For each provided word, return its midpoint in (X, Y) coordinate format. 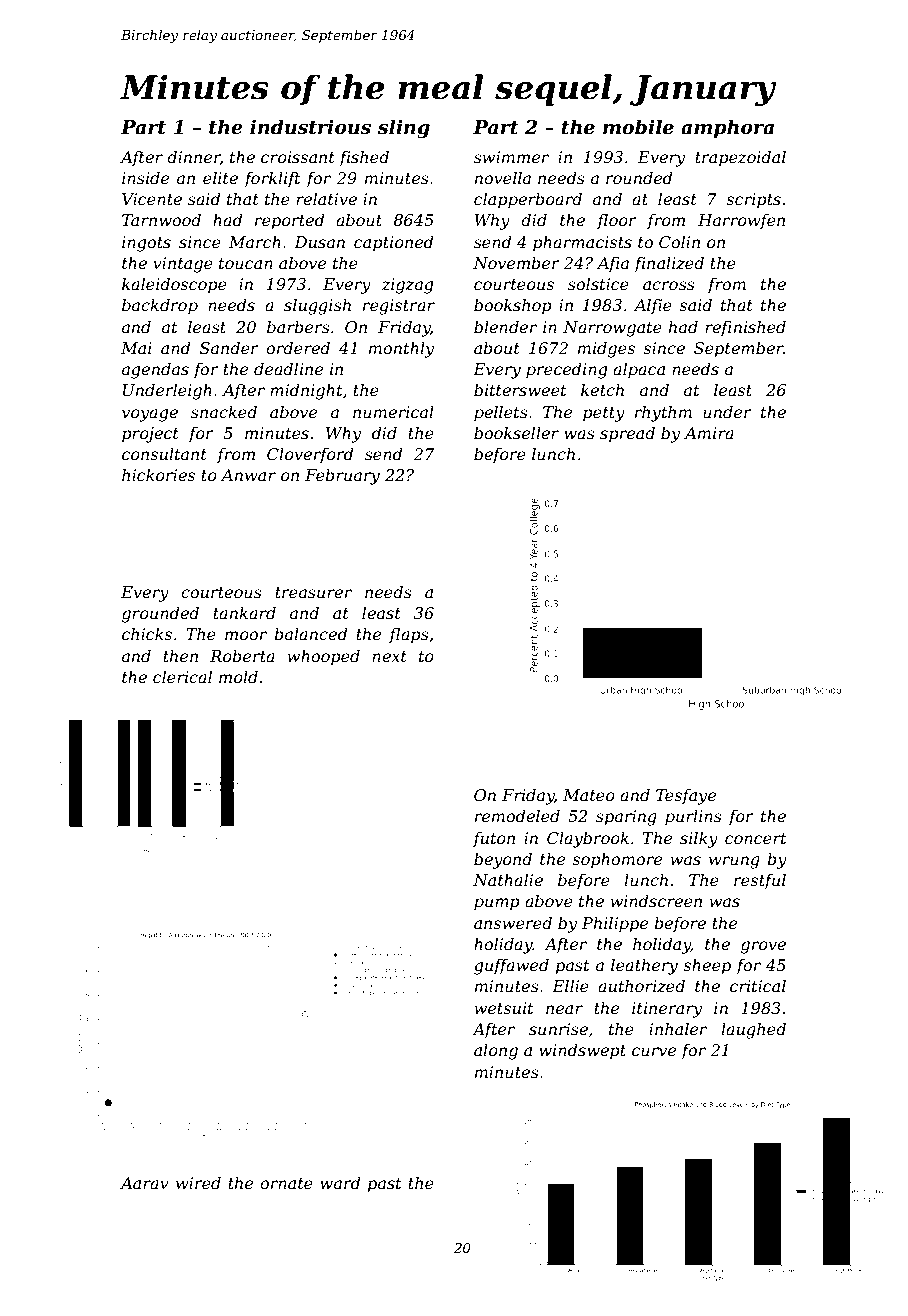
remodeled (517, 815)
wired (198, 1182)
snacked (224, 411)
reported (290, 221)
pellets (501, 413)
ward (340, 1182)
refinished (745, 328)
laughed (753, 1030)
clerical (182, 676)
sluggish (317, 306)
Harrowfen (741, 222)
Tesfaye (686, 797)
